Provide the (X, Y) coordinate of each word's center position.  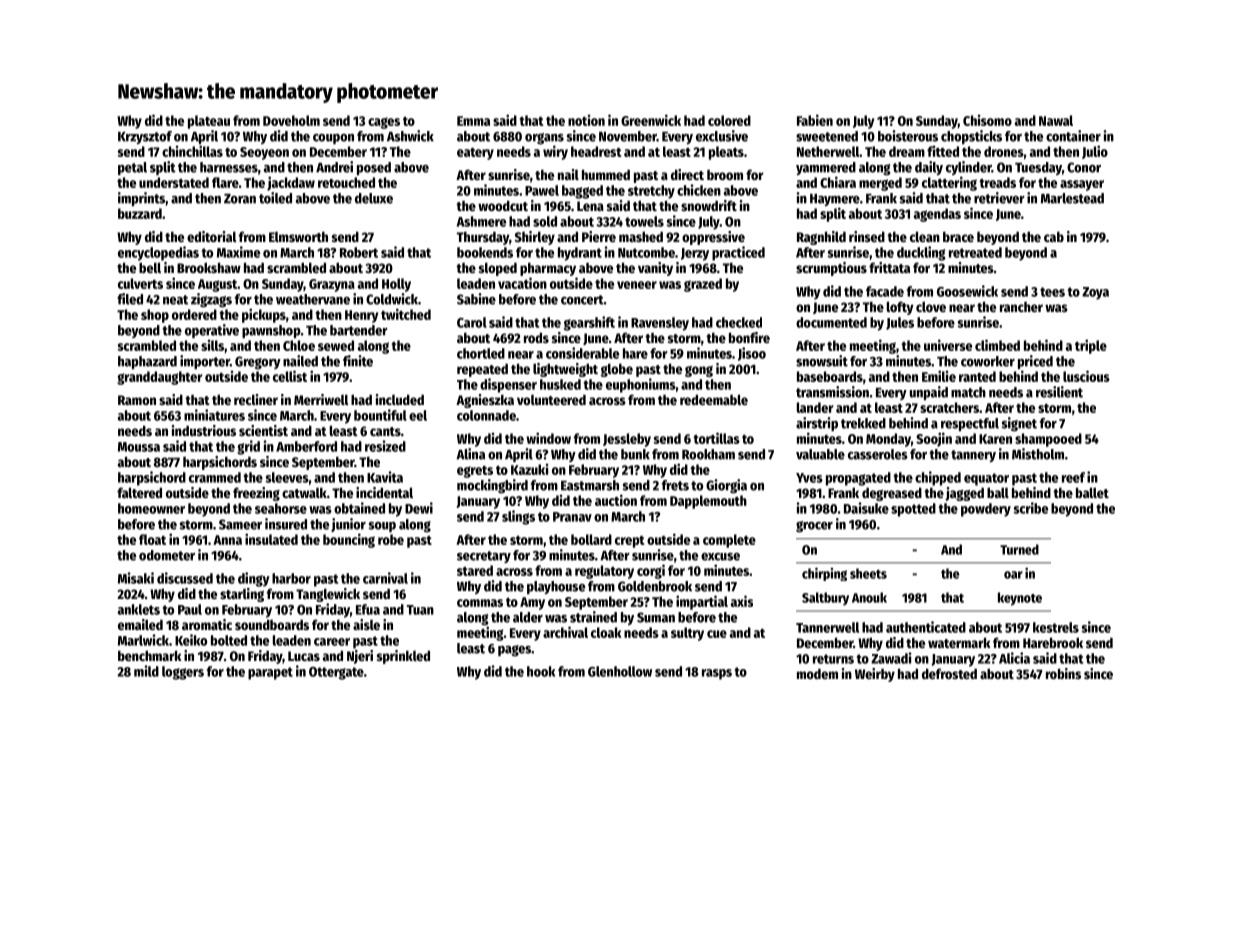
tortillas (716, 438)
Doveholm (291, 120)
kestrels (1056, 627)
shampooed (1048, 440)
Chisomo (987, 120)
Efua (368, 609)
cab (1054, 236)
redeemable (714, 399)
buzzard (140, 213)
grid (248, 447)
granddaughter (159, 378)
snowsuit (822, 361)
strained (593, 617)
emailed (140, 624)
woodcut (503, 205)
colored (729, 120)
